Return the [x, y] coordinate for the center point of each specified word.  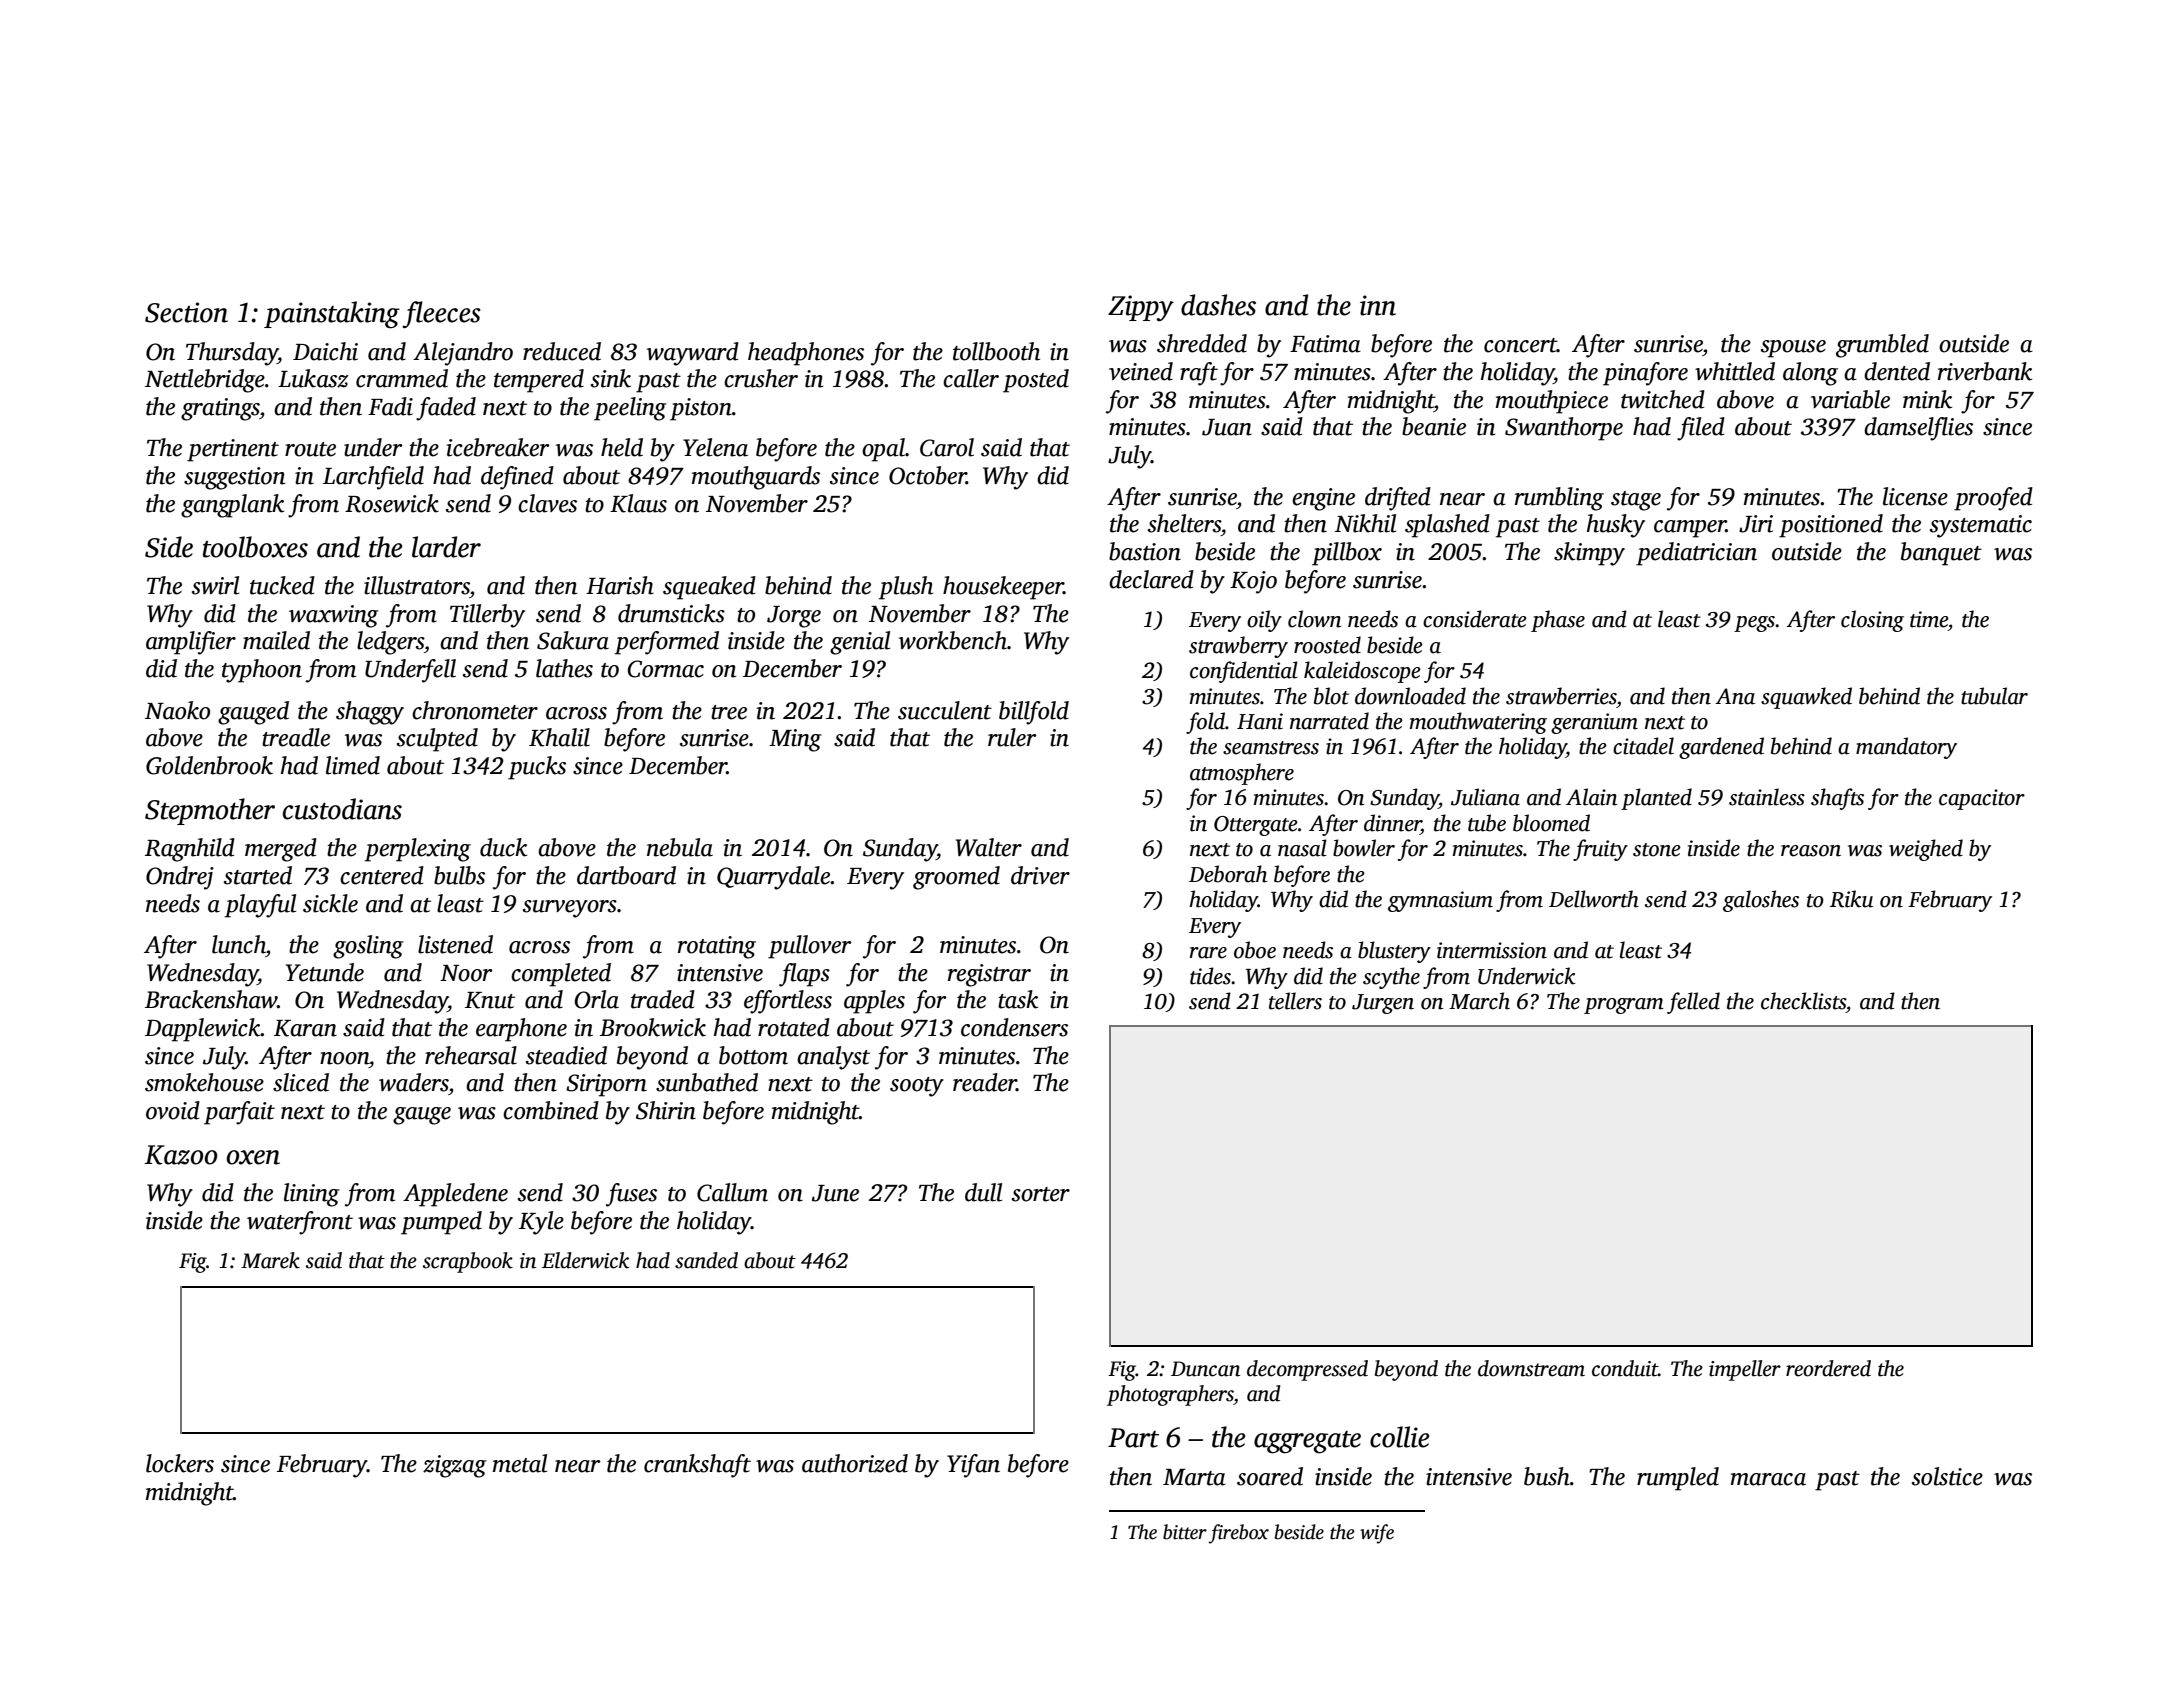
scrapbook [468, 1262]
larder [446, 547]
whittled [1735, 371]
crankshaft [697, 1466]
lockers [180, 1463]
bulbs [459, 875]
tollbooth [996, 351]
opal [883, 450]
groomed [956, 878]
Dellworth [1594, 899]
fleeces [441, 314]
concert [1520, 345]
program [1624, 1006]
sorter [1041, 1194]
